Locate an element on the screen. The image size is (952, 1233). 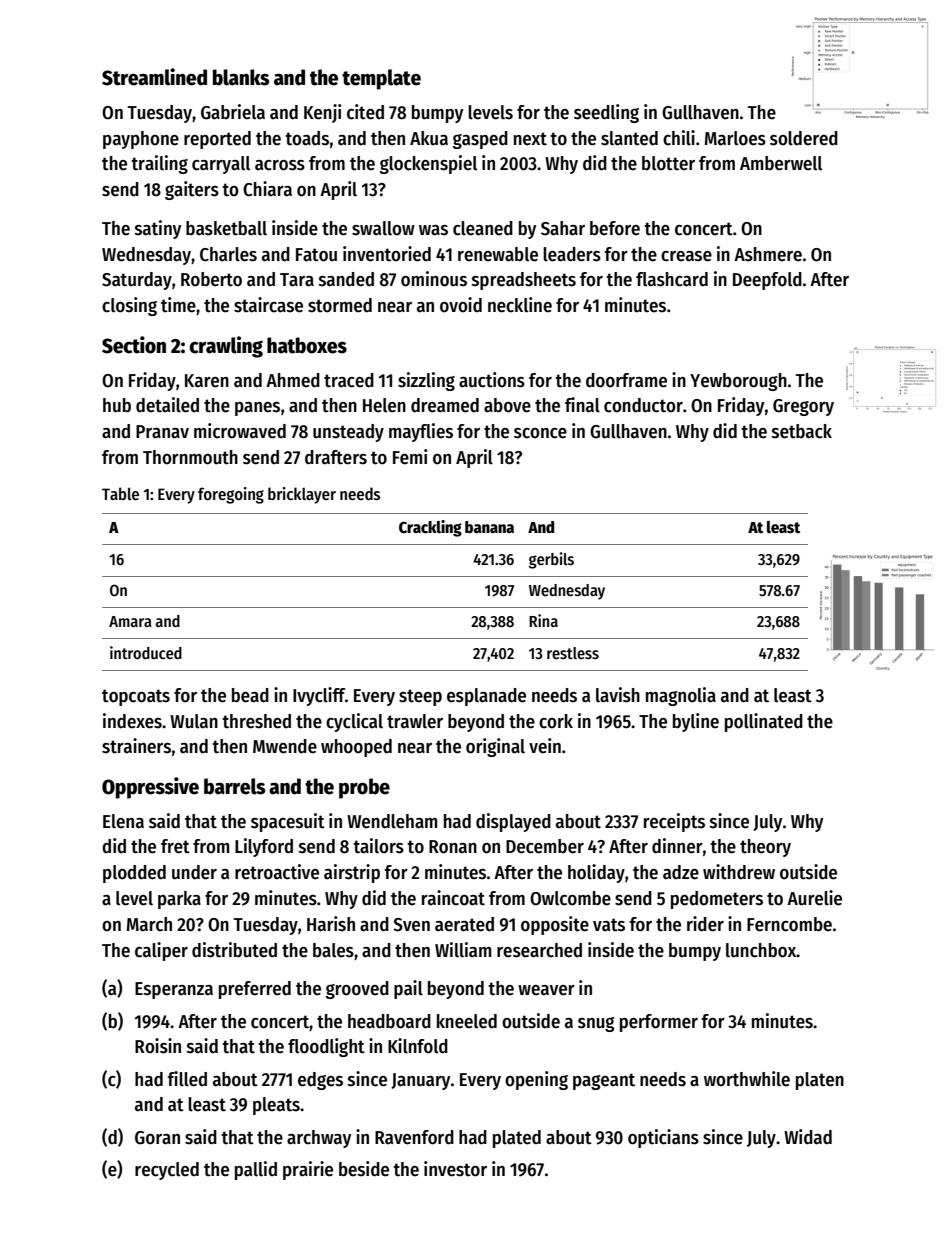
Table is located at coordinates (120, 493).
